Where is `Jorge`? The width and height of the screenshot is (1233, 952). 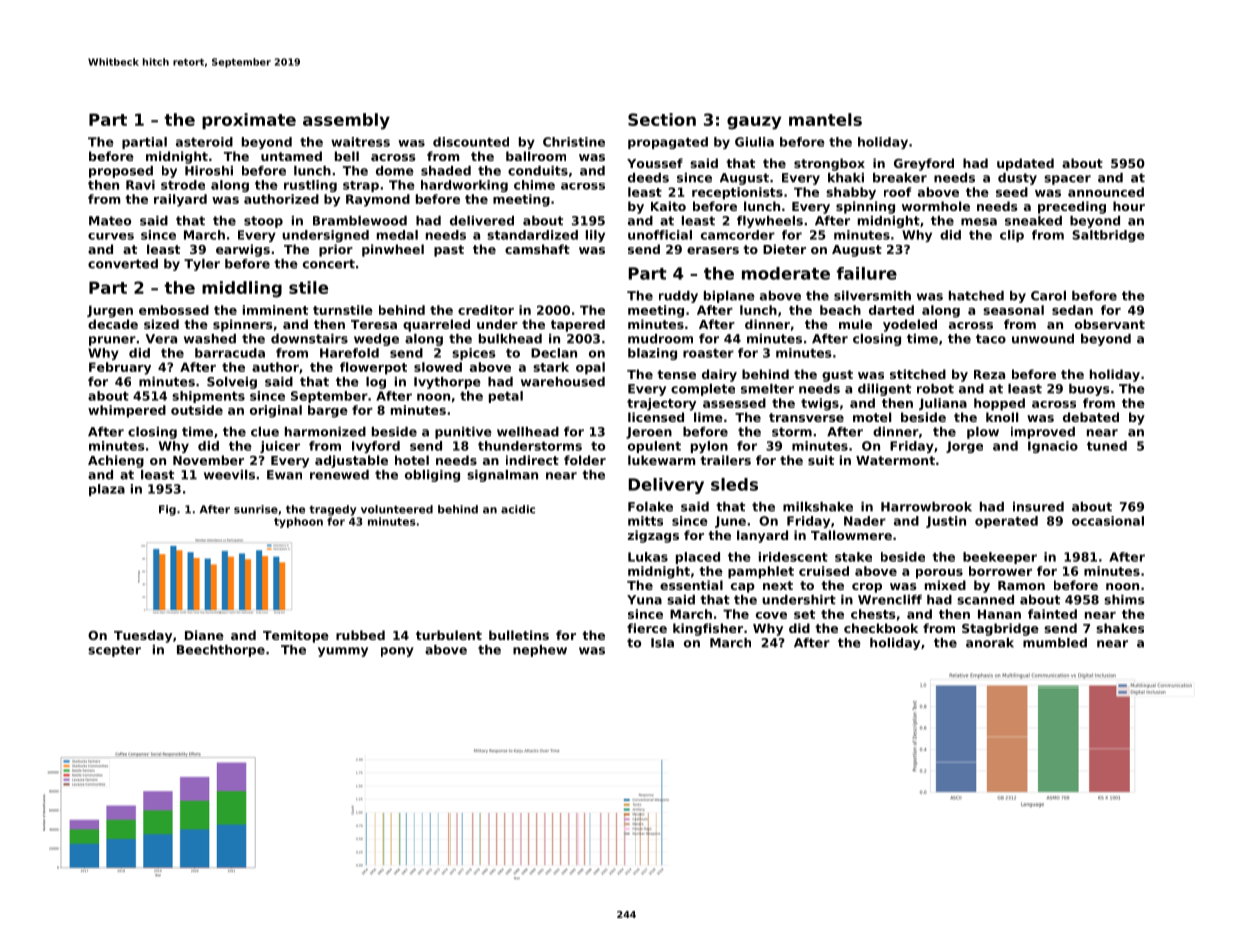 Jorge is located at coordinates (964, 447).
